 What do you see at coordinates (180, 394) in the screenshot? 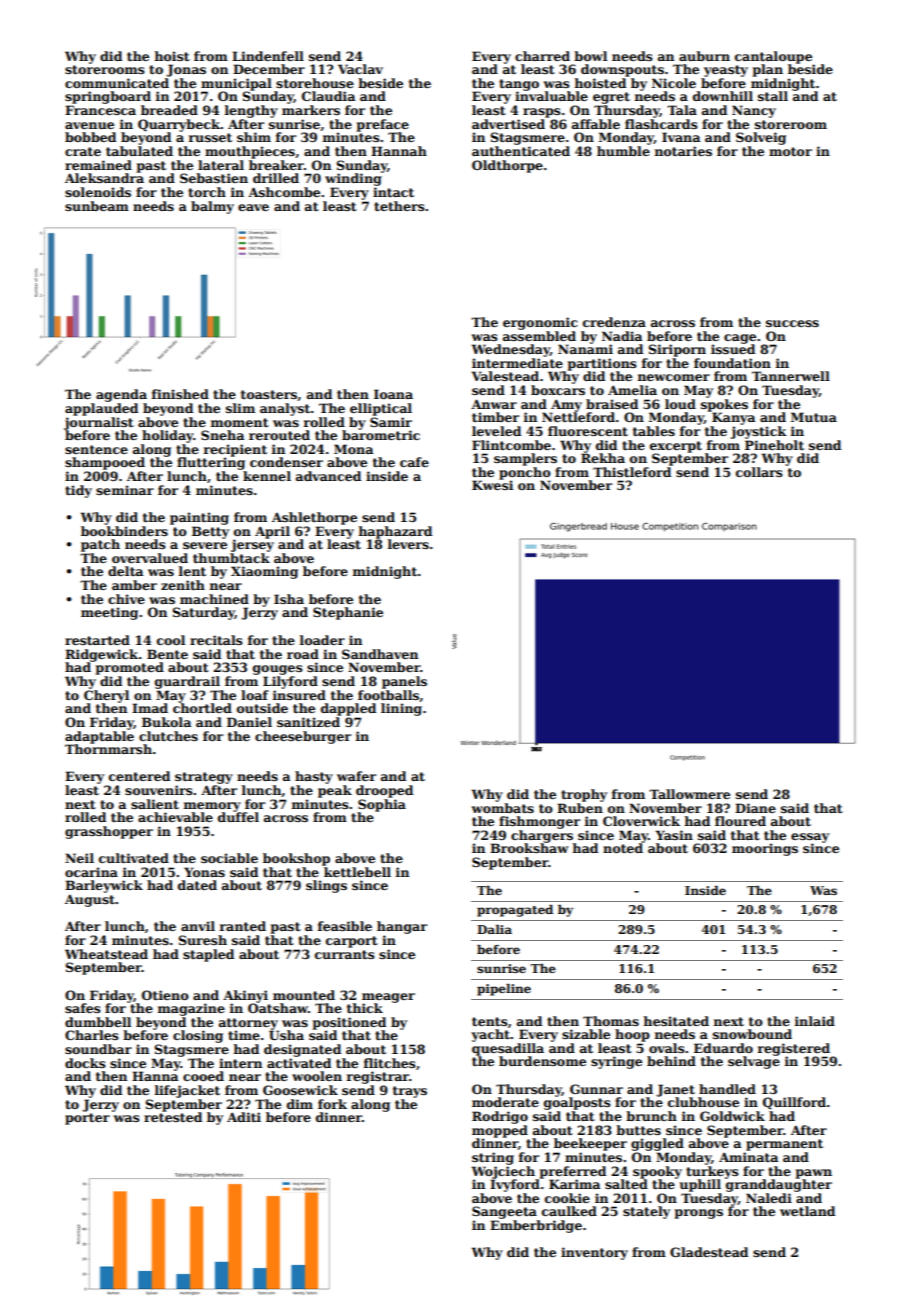
I see `finished` at bounding box center [180, 394].
